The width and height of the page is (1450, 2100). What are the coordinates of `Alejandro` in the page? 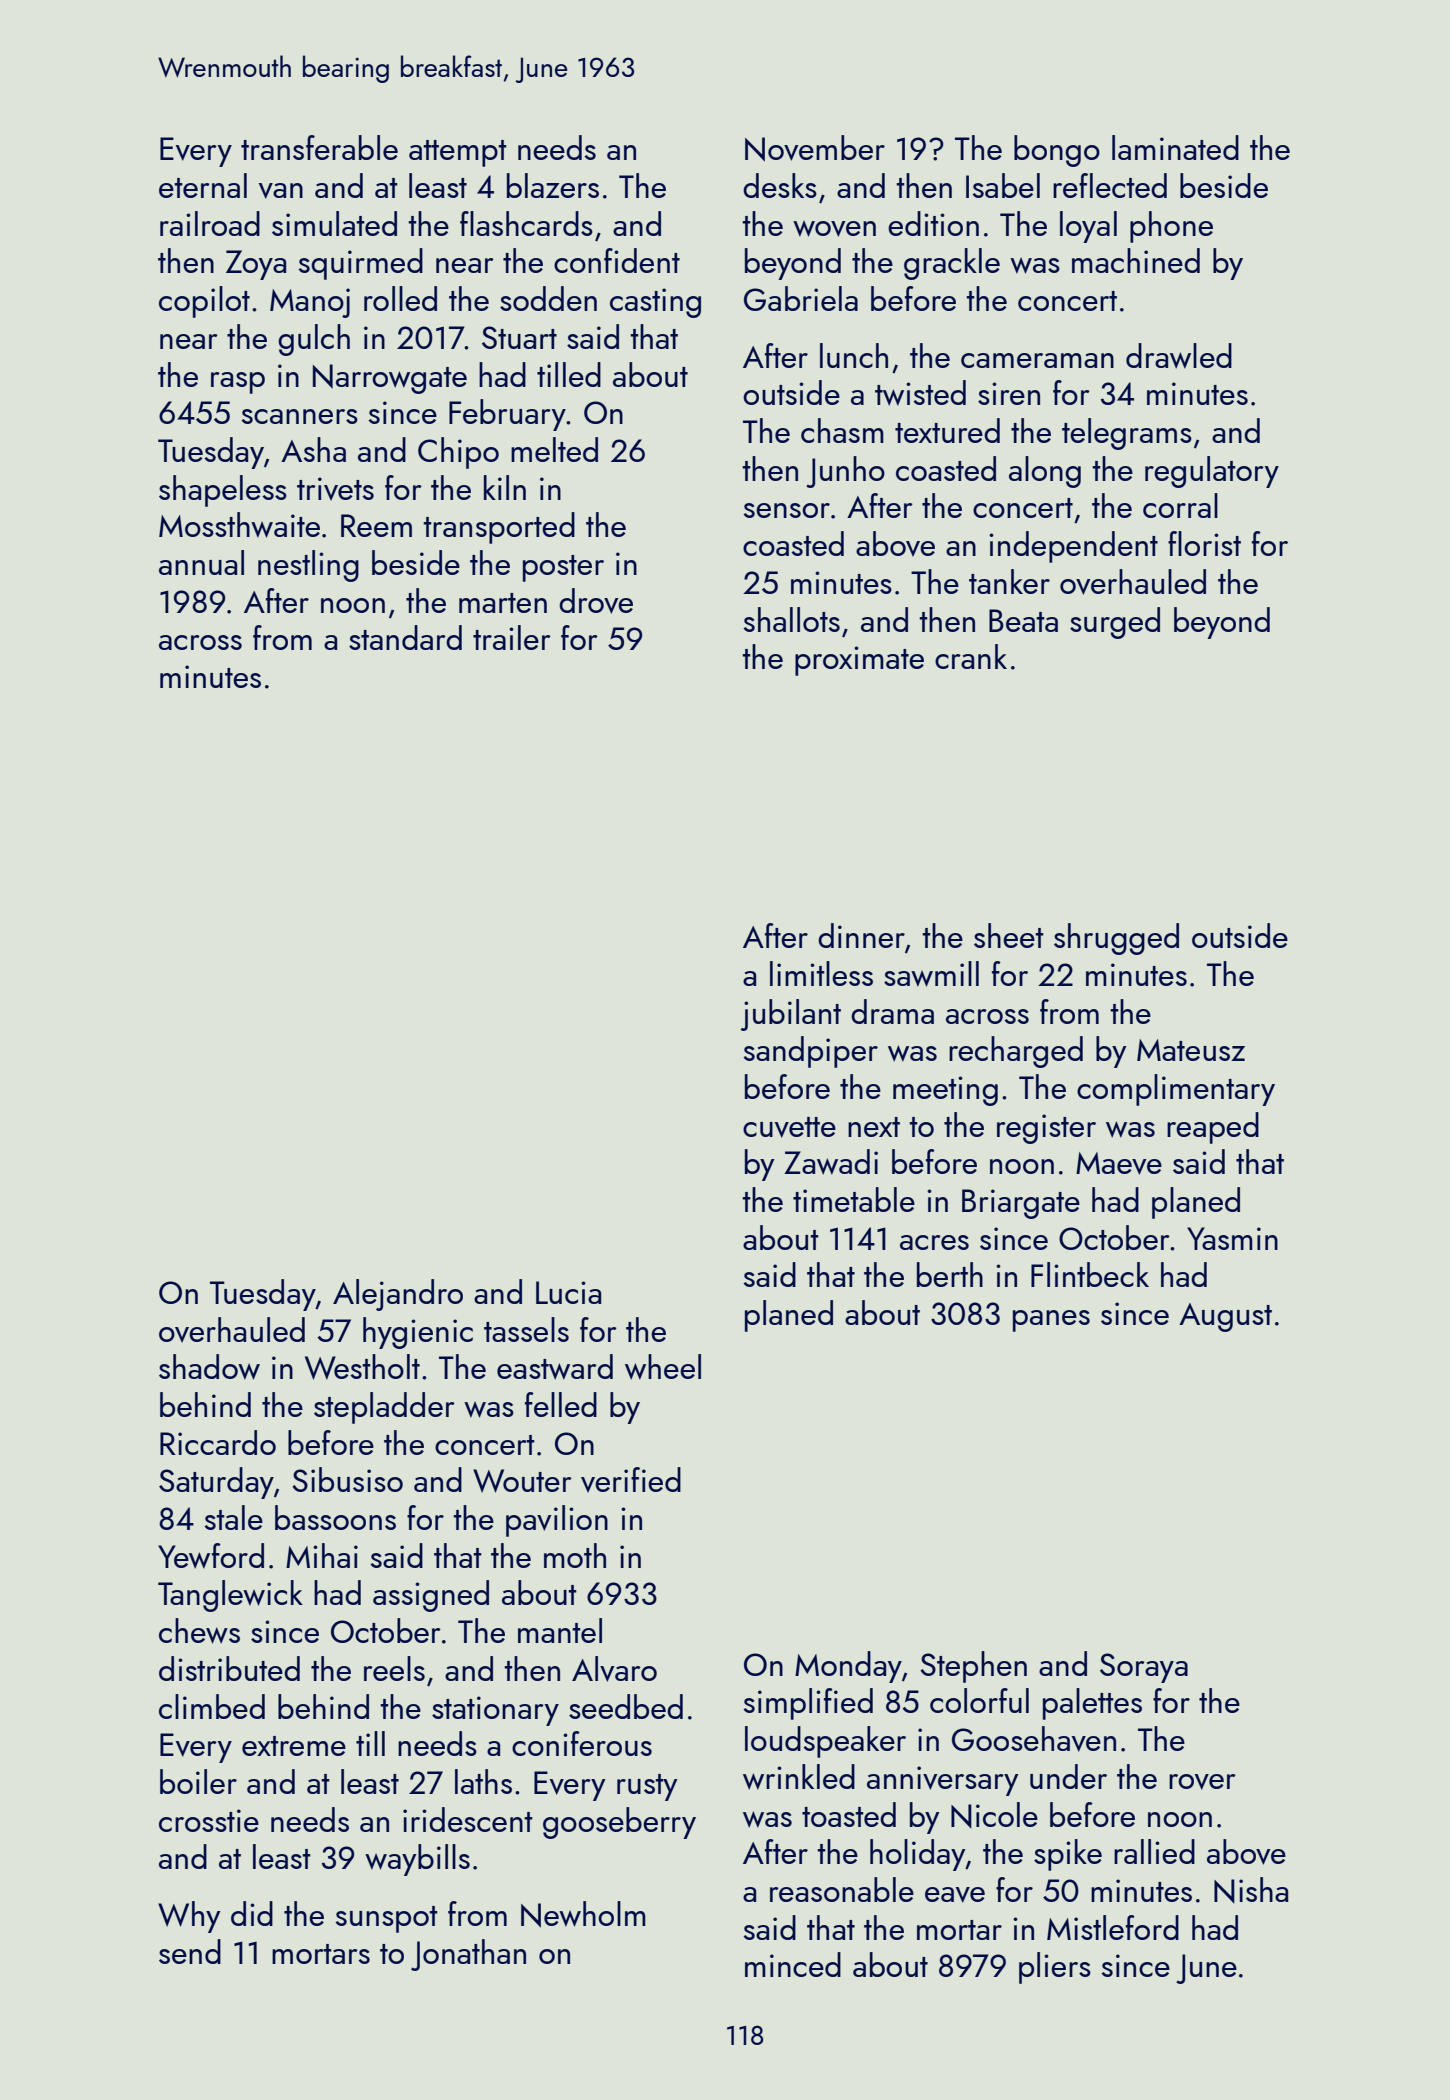 It's located at (398, 1295).
